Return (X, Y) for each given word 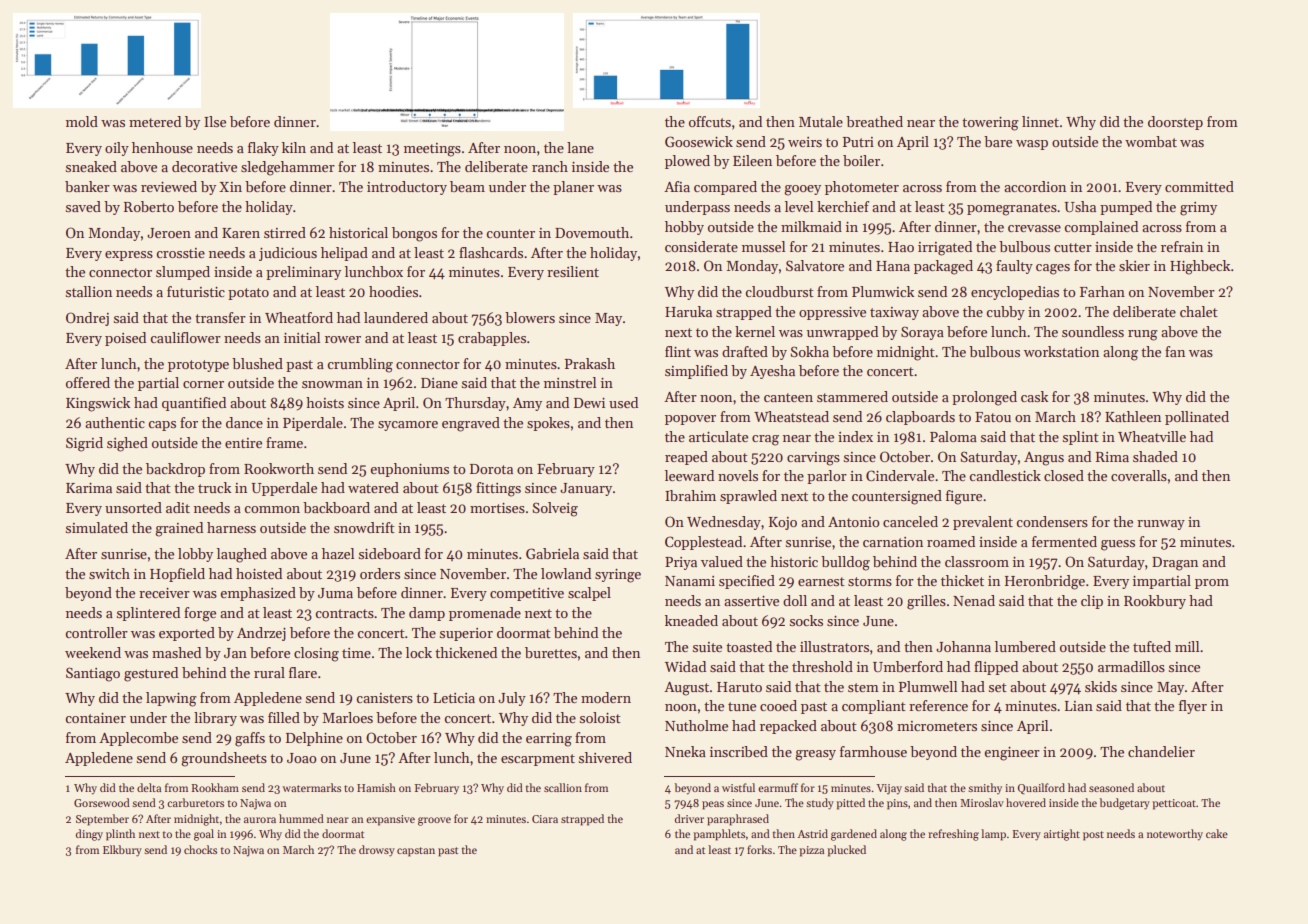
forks (759, 849)
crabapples (492, 339)
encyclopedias (1015, 293)
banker (87, 186)
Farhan (1102, 291)
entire (243, 443)
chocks (200, 849)
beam (467, 186)
